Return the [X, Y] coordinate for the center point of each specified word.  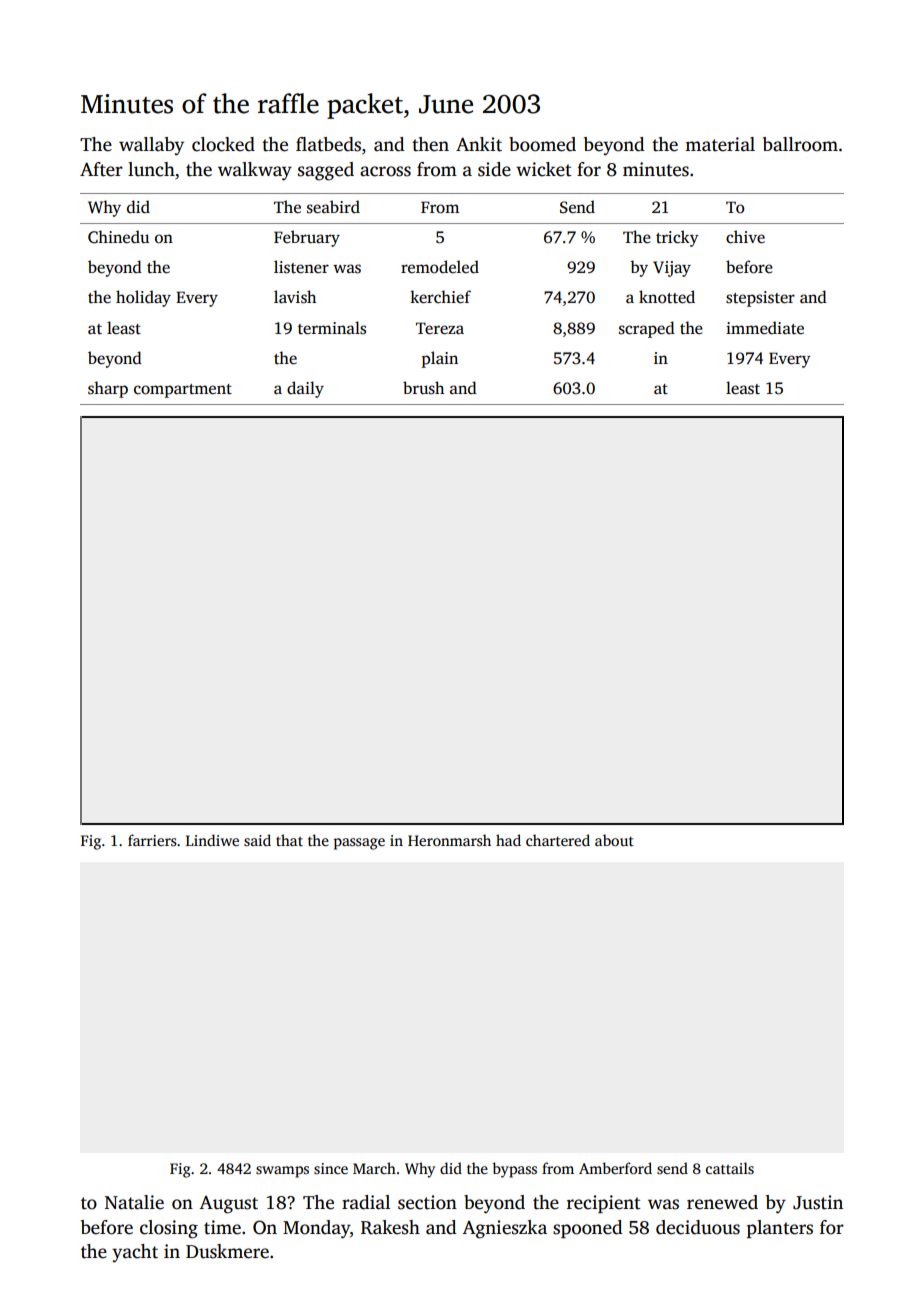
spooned [588, 1229]
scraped [647, 329]
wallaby [151, 146]
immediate [765, 328]
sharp [108, 389]
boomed [542, 144]
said [257, 840]
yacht [135, 1253]
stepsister [760, 299]
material [720, 144]
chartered [558, 840]
